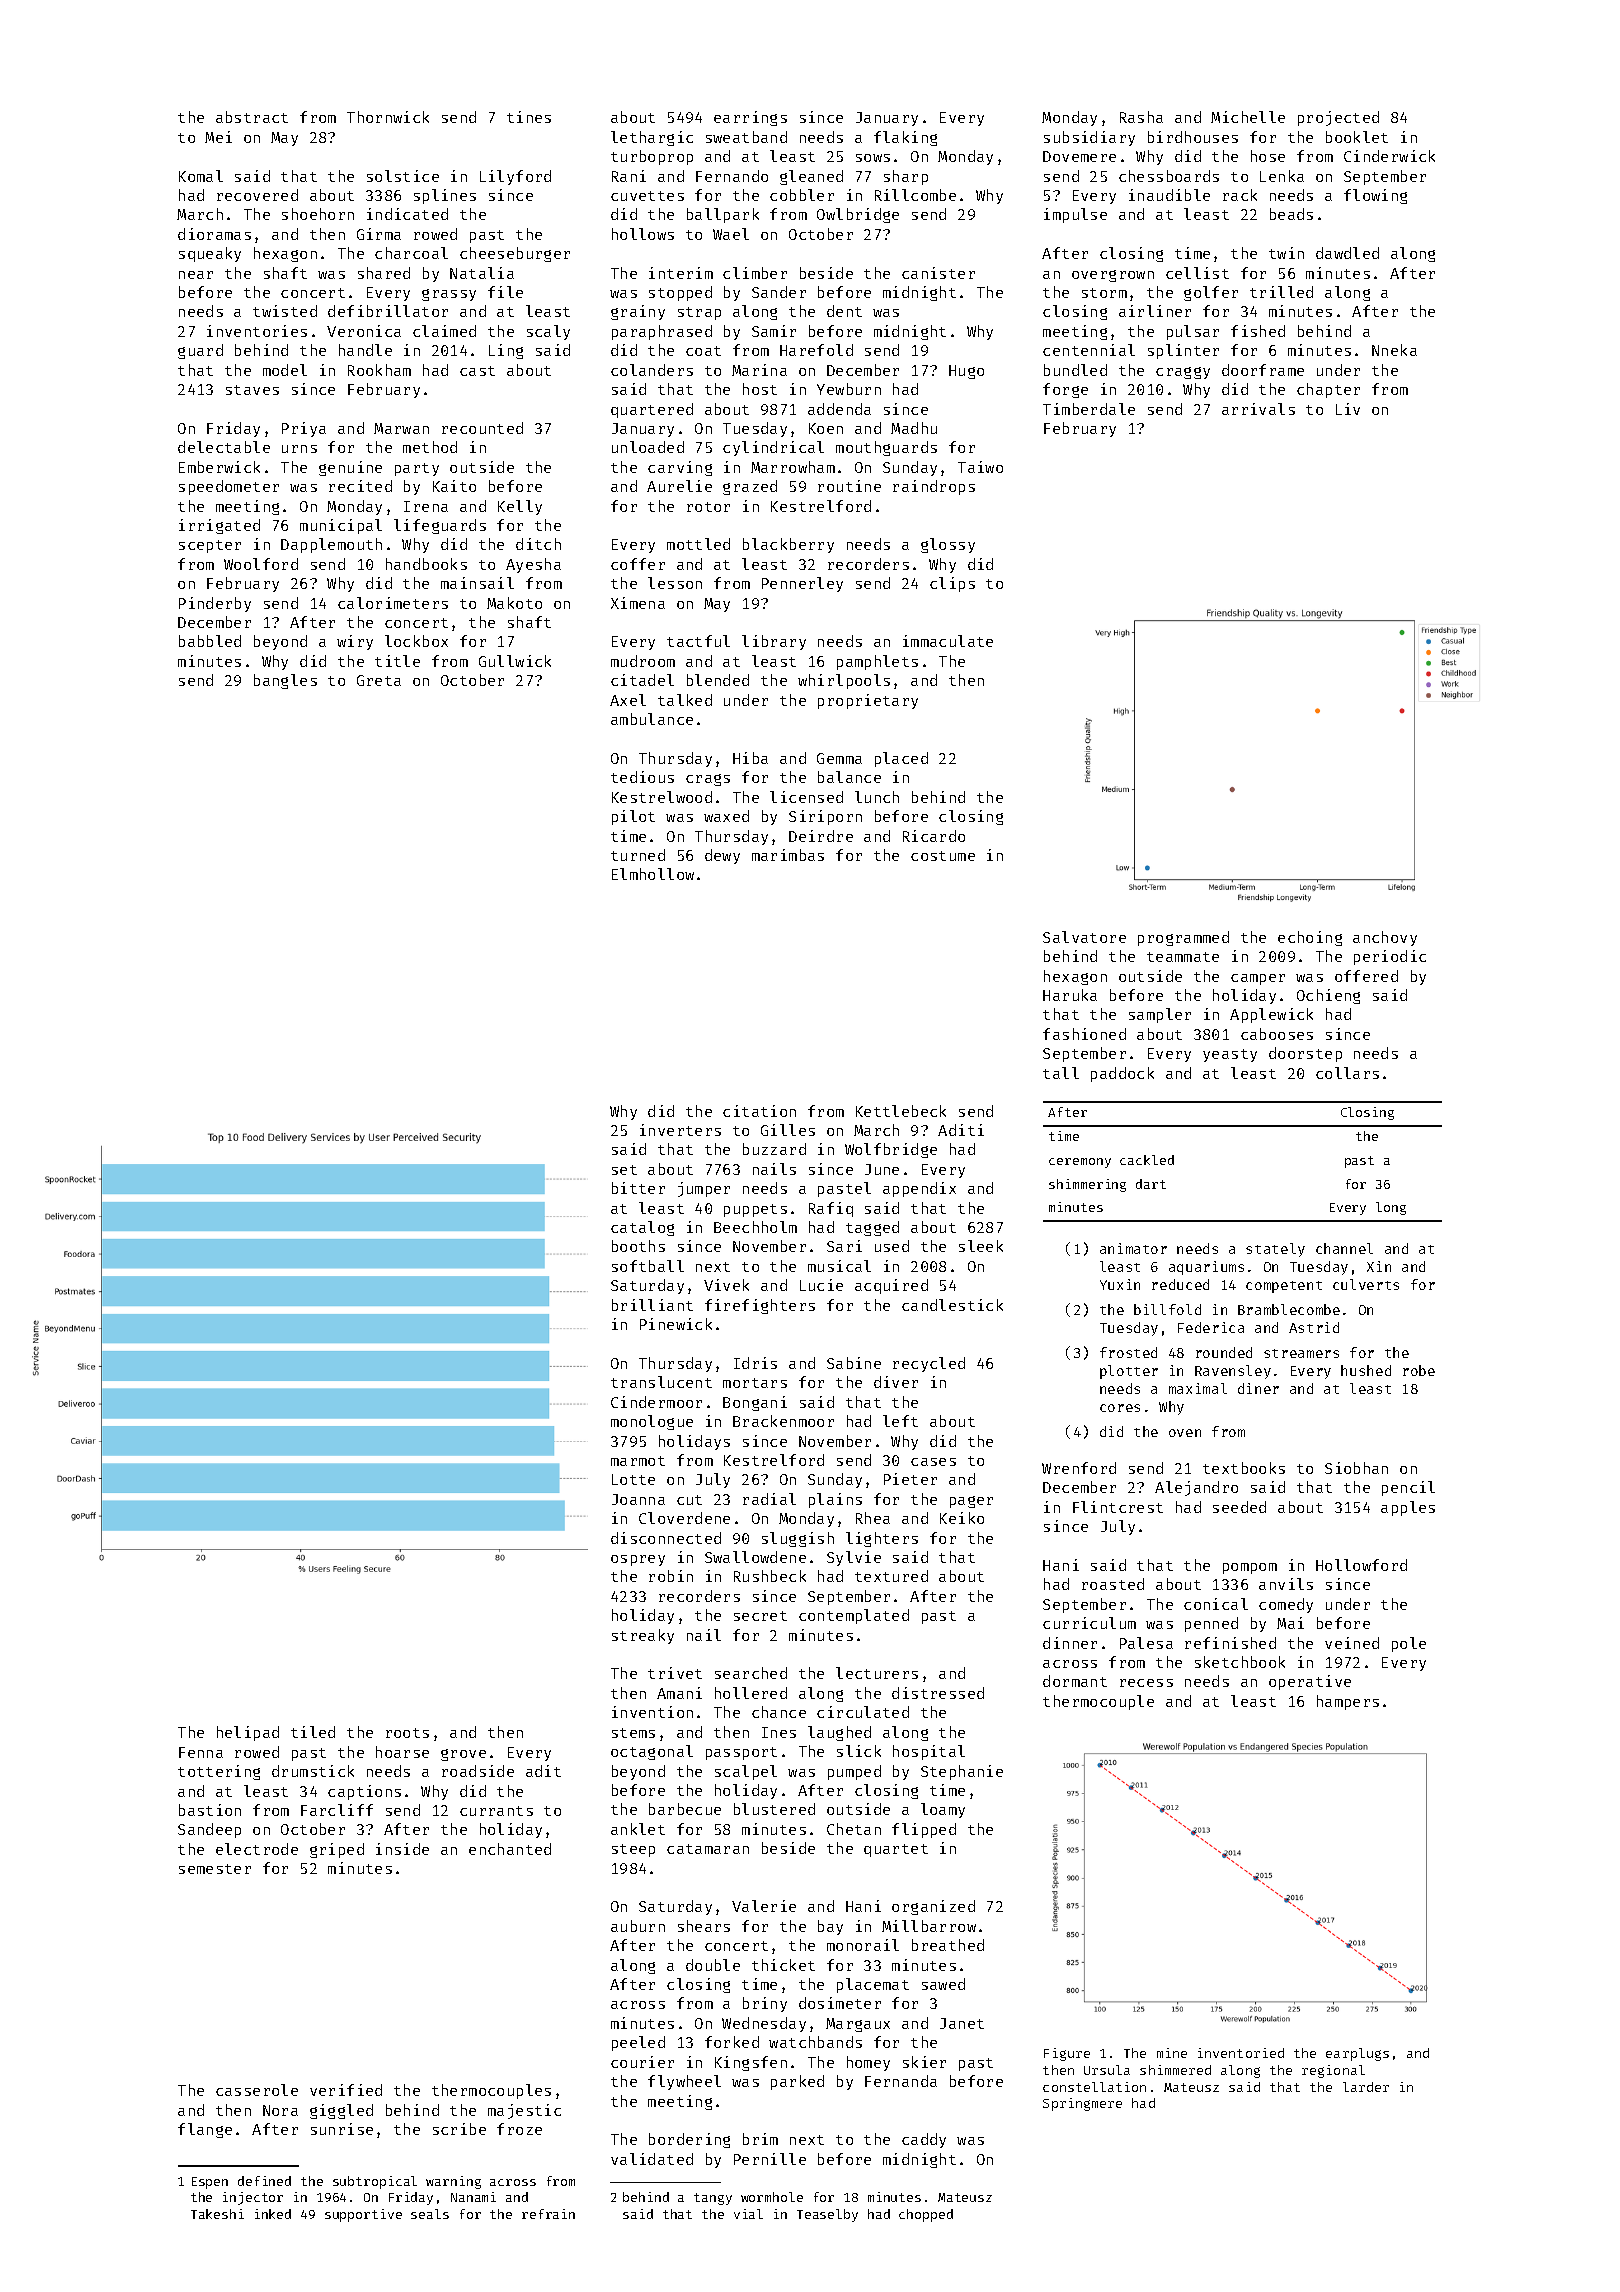 Image resolution: width=1620 pixels, height=2292 pixels. What do you see at coordinates (430, 2214) in the screenshot?
I see `seals` at bounding box center [430, 2214].
